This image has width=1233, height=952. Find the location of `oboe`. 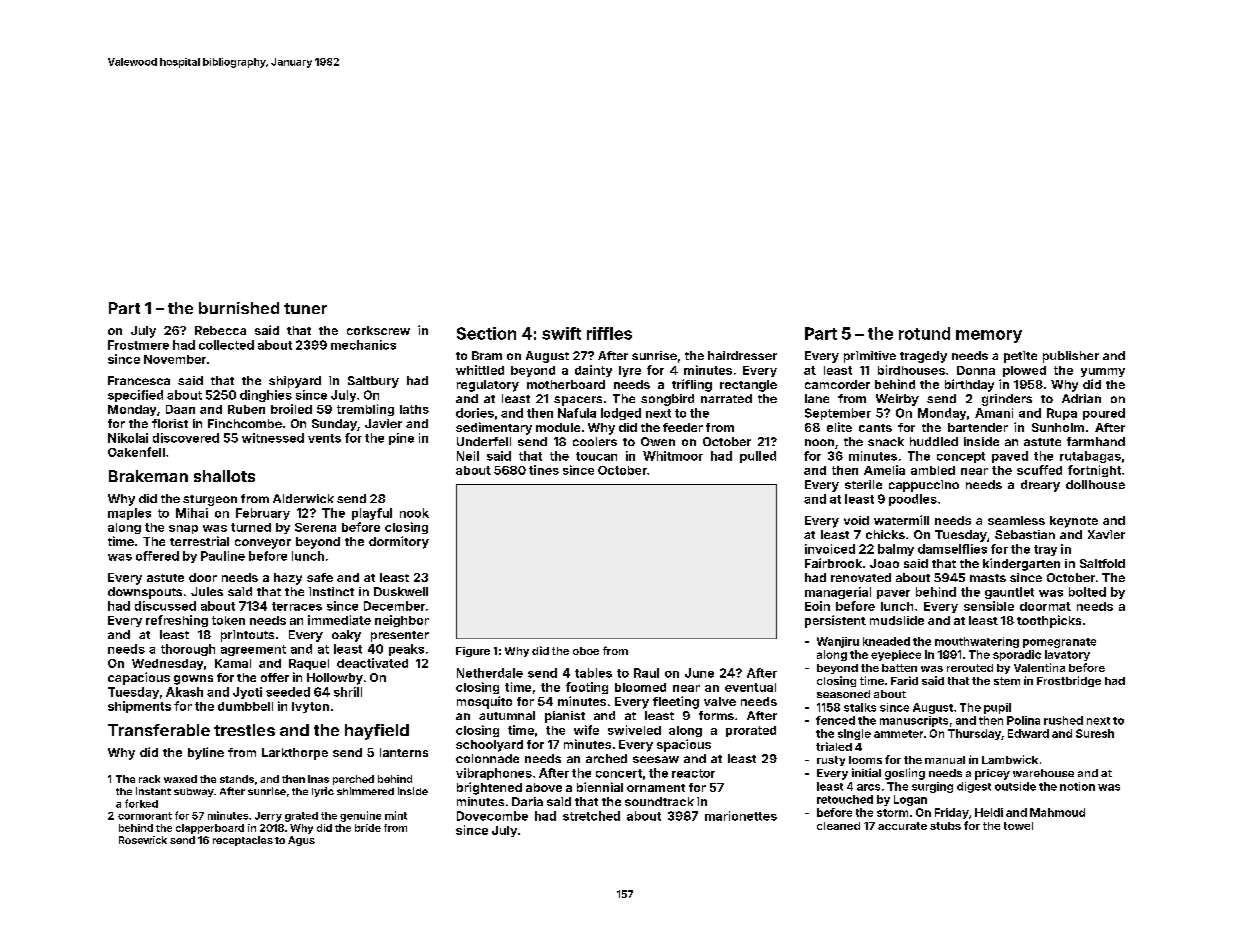

oboe is located at coordinates (586, 651).
